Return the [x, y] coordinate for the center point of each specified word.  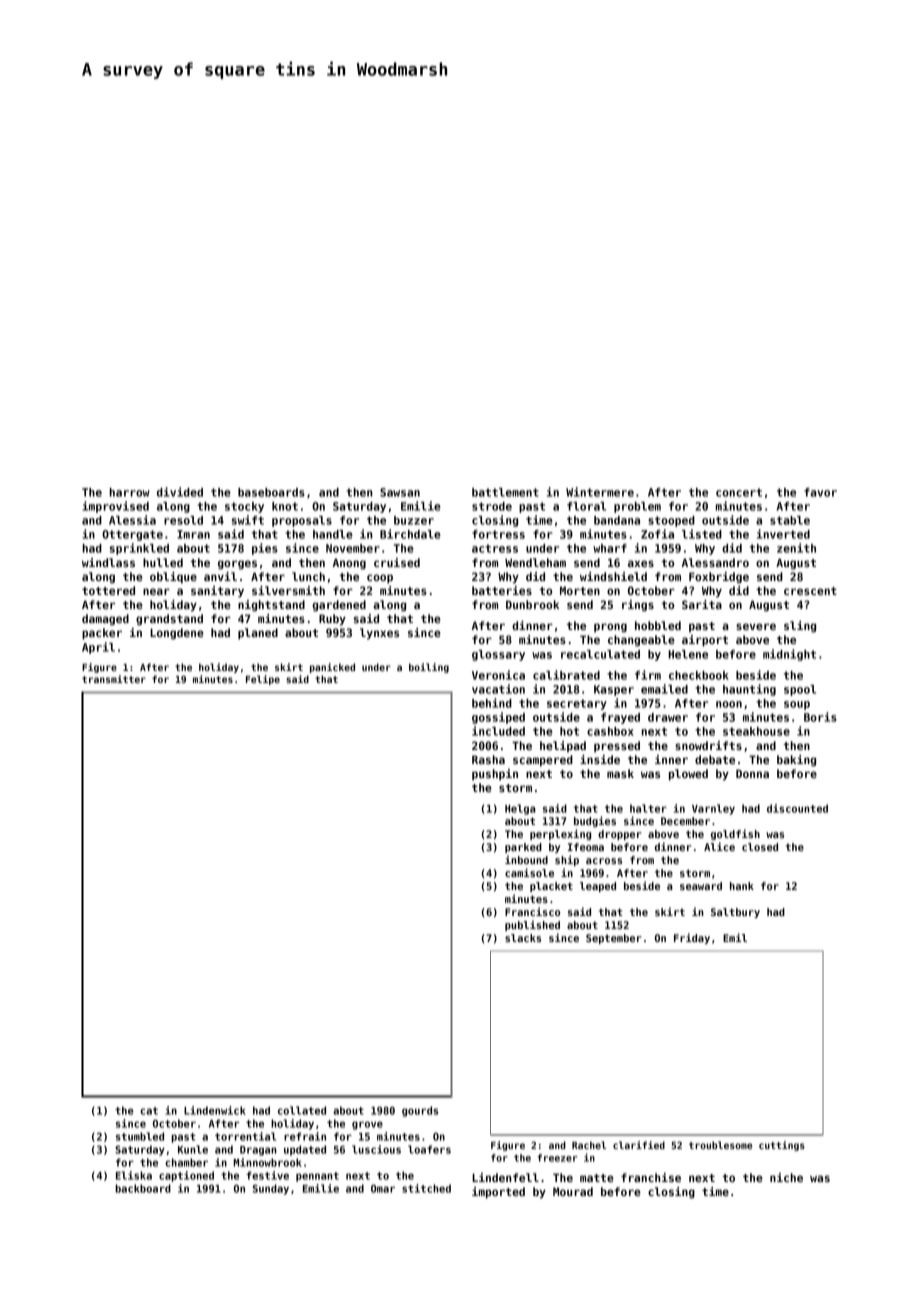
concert [739, 492]
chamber [186, 1162]
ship [567, 860]
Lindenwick [215, 1110]
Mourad [573, 1191]
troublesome [720, 1145]
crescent [810, 591]
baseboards [271, 492]
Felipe [263, 680]
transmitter [114, 679]
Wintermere [600, 492]
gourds [420, 1111]
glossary [498, 655]
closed [760, 847]
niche [786, 1177]
